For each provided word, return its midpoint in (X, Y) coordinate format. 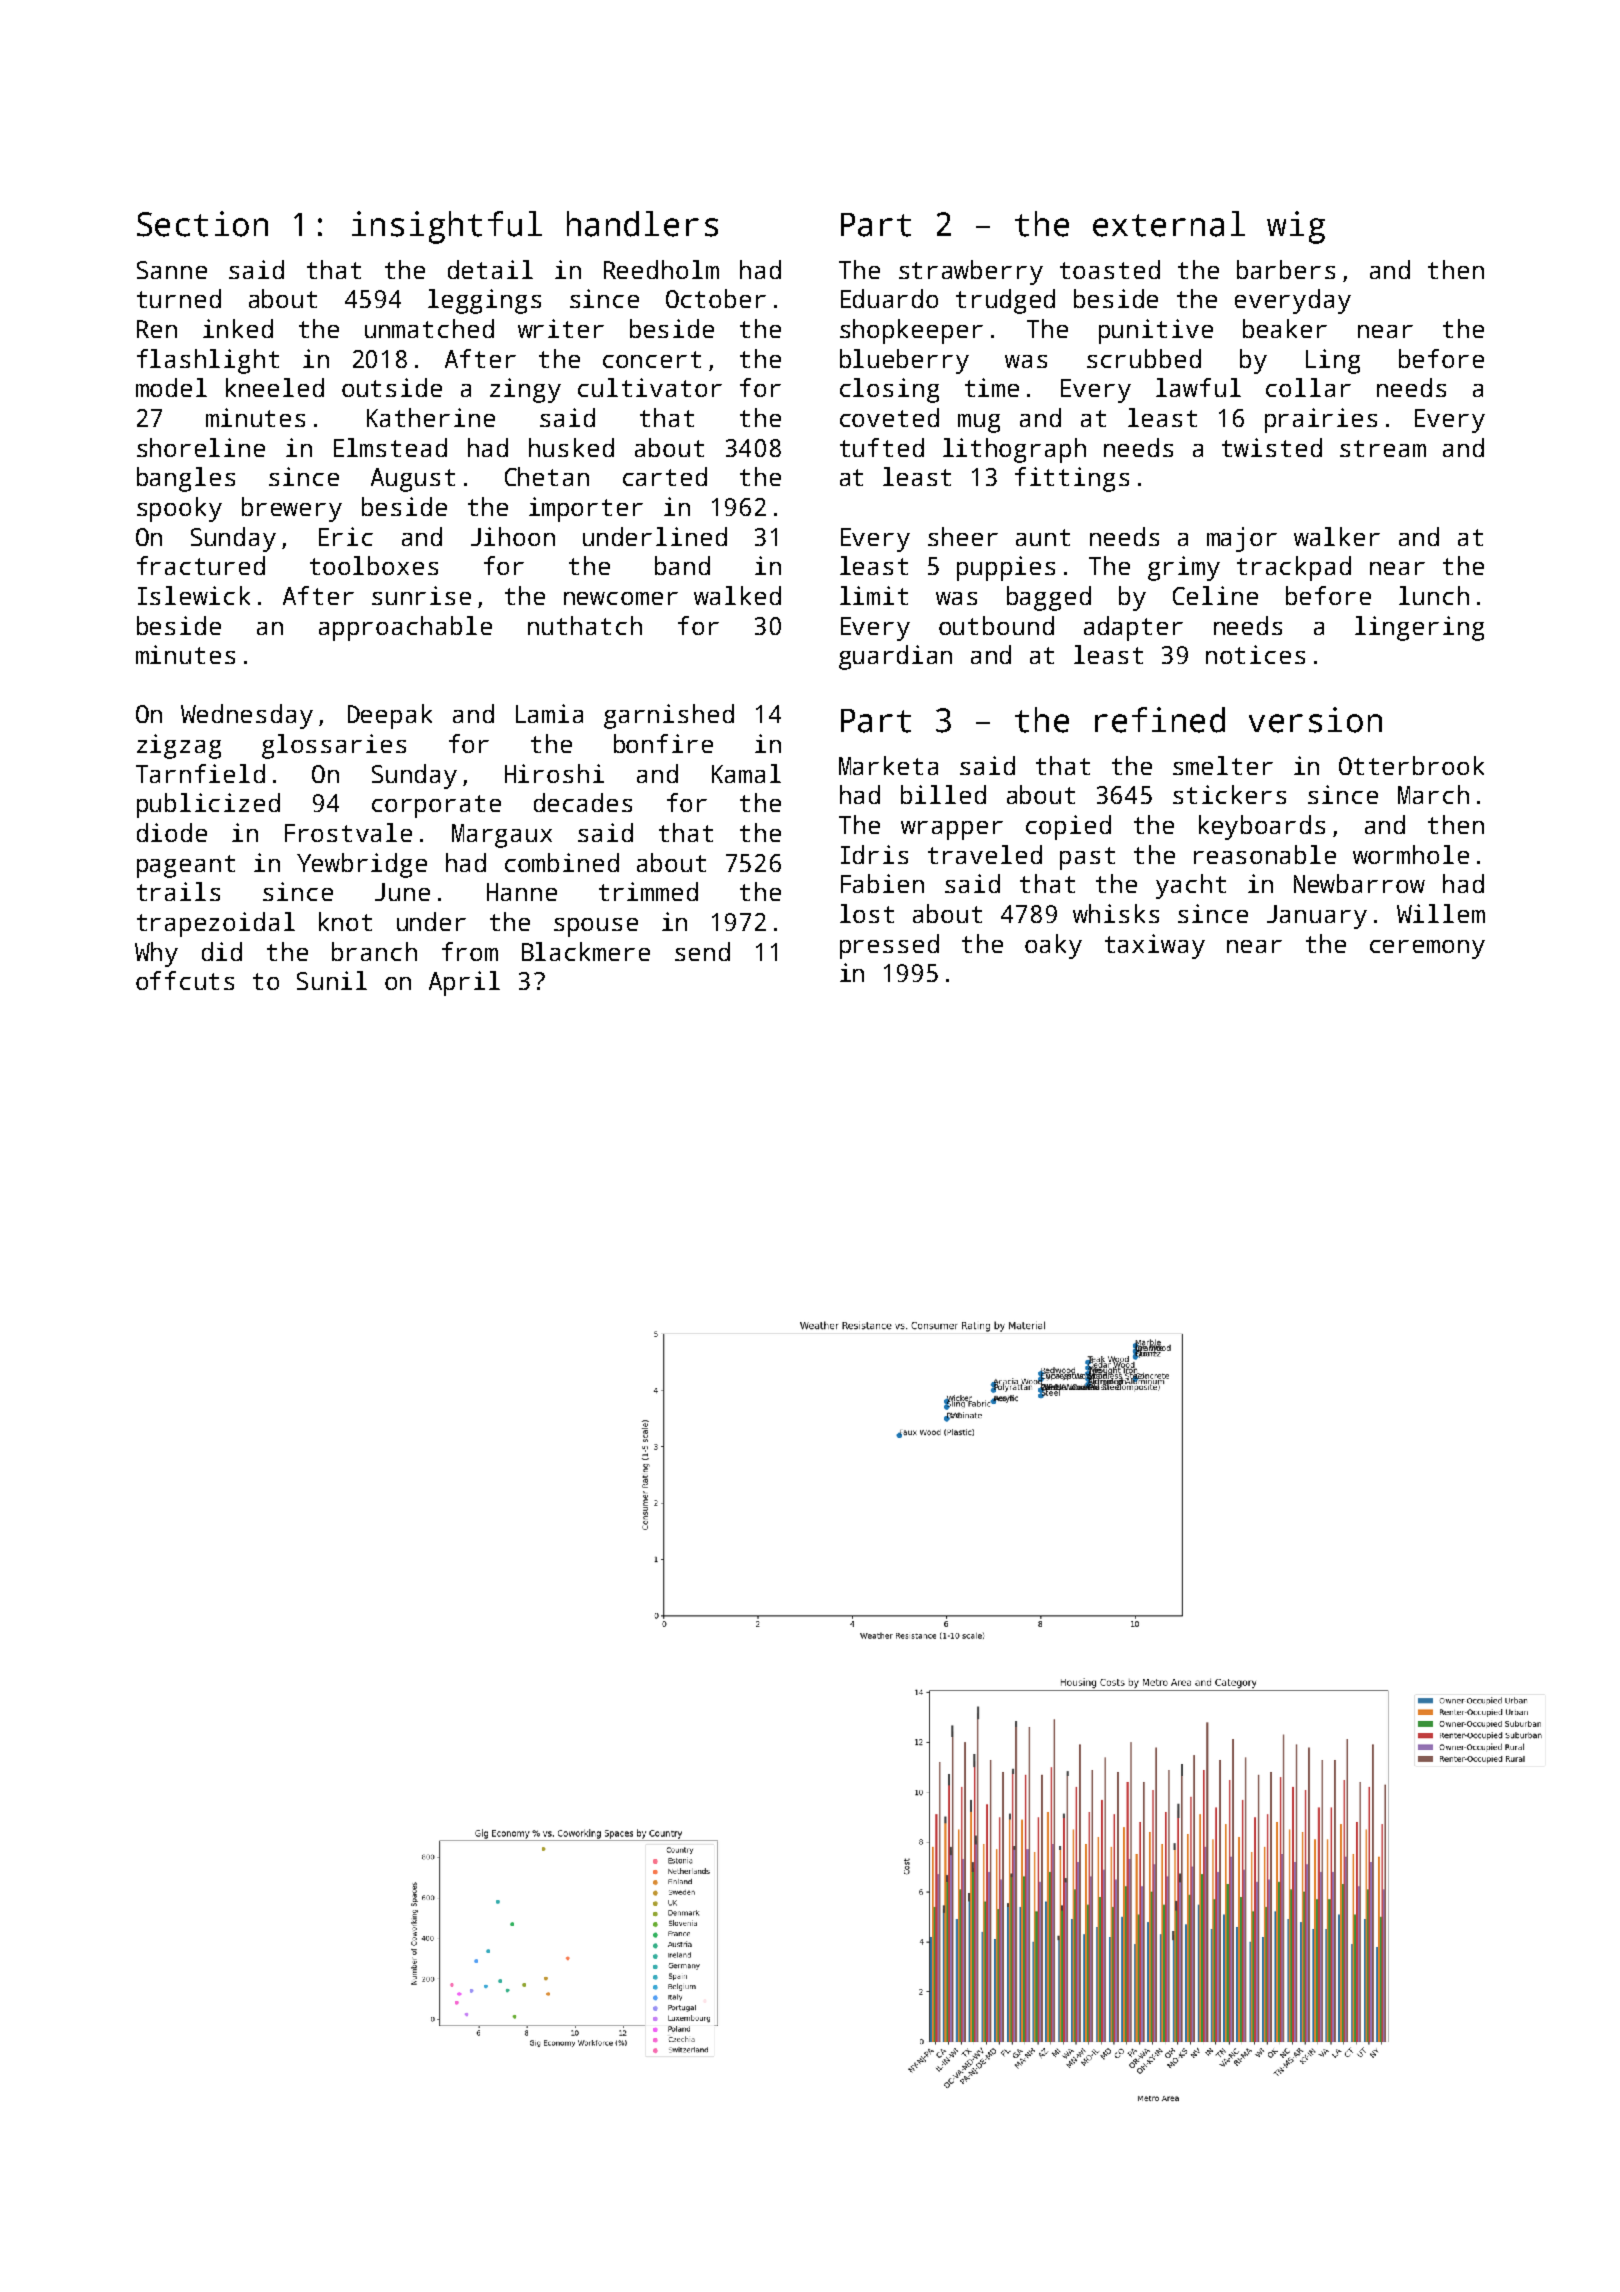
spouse (596, 927)
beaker (1285, 328)
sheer (963, 536)
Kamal (746, 773)
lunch (1434, 595)
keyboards (1262, 827)
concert (652, 359)
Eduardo (889, 298)
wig (1296, 227)
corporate (436, 806)
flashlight (208, 361)
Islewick (194, 595)
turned (179, 298)
